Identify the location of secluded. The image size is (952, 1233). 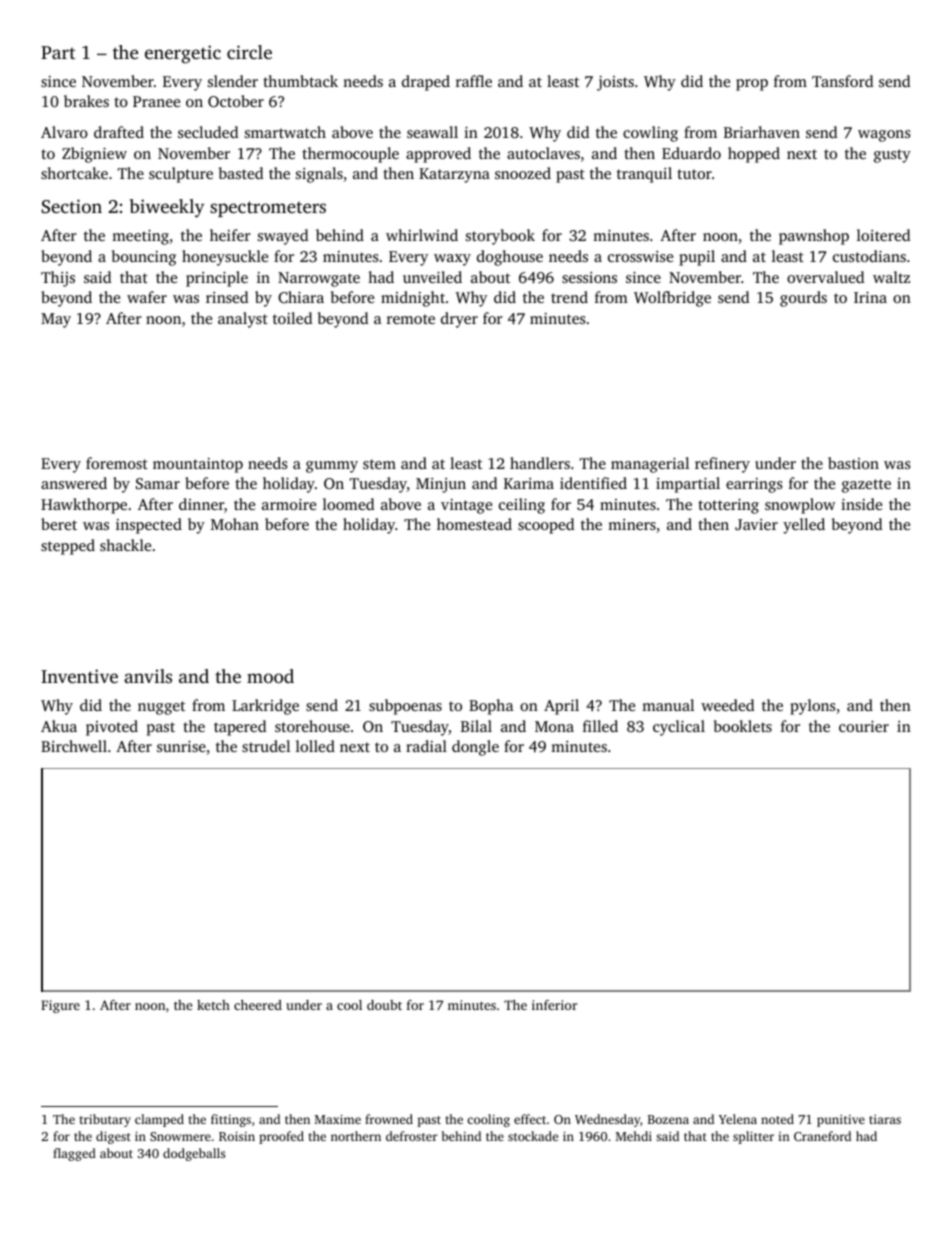
(208, 132).
